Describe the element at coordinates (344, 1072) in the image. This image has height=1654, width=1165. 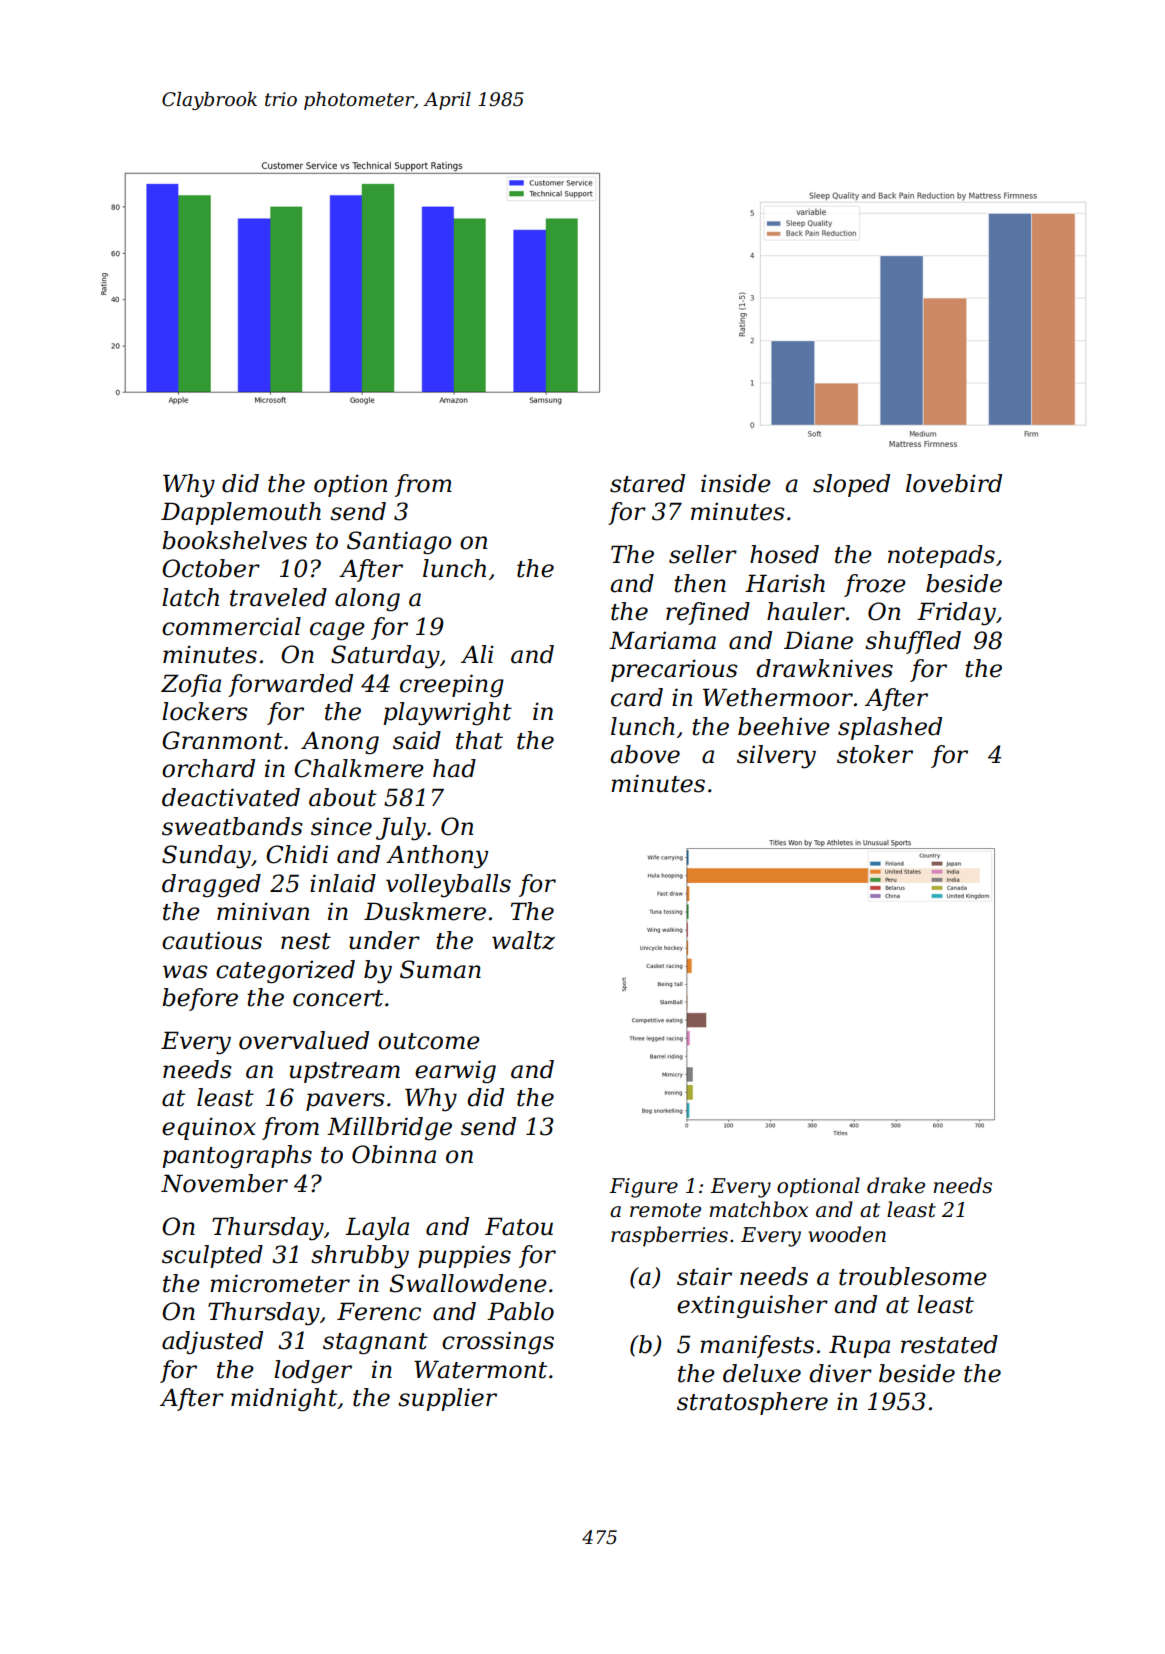
I see `upstream` at that location.
